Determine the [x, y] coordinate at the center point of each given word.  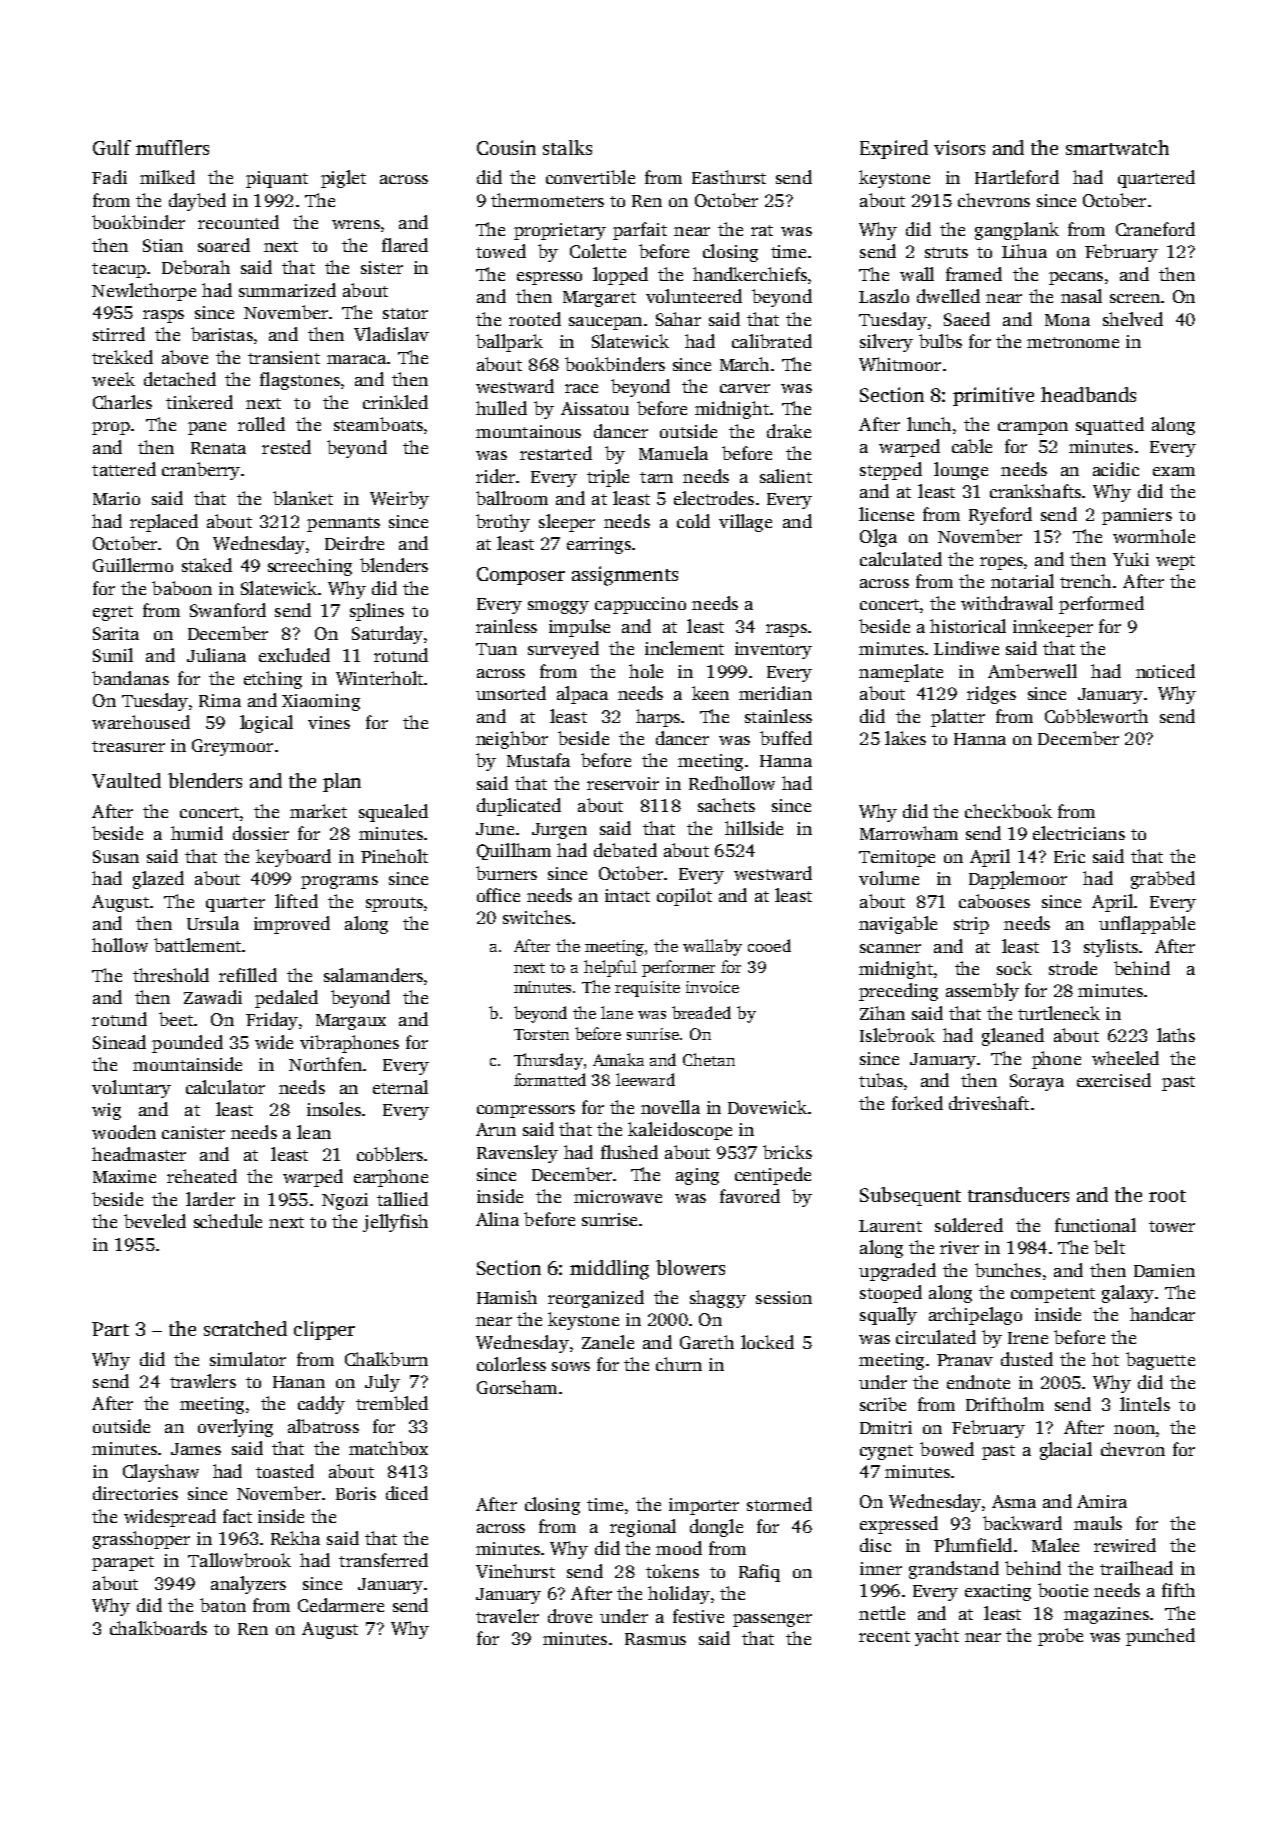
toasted [285, 1471]
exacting [998, 1592]
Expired [894, 149]
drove [570, 1616]
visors [959, 147]
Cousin [506, 147]
